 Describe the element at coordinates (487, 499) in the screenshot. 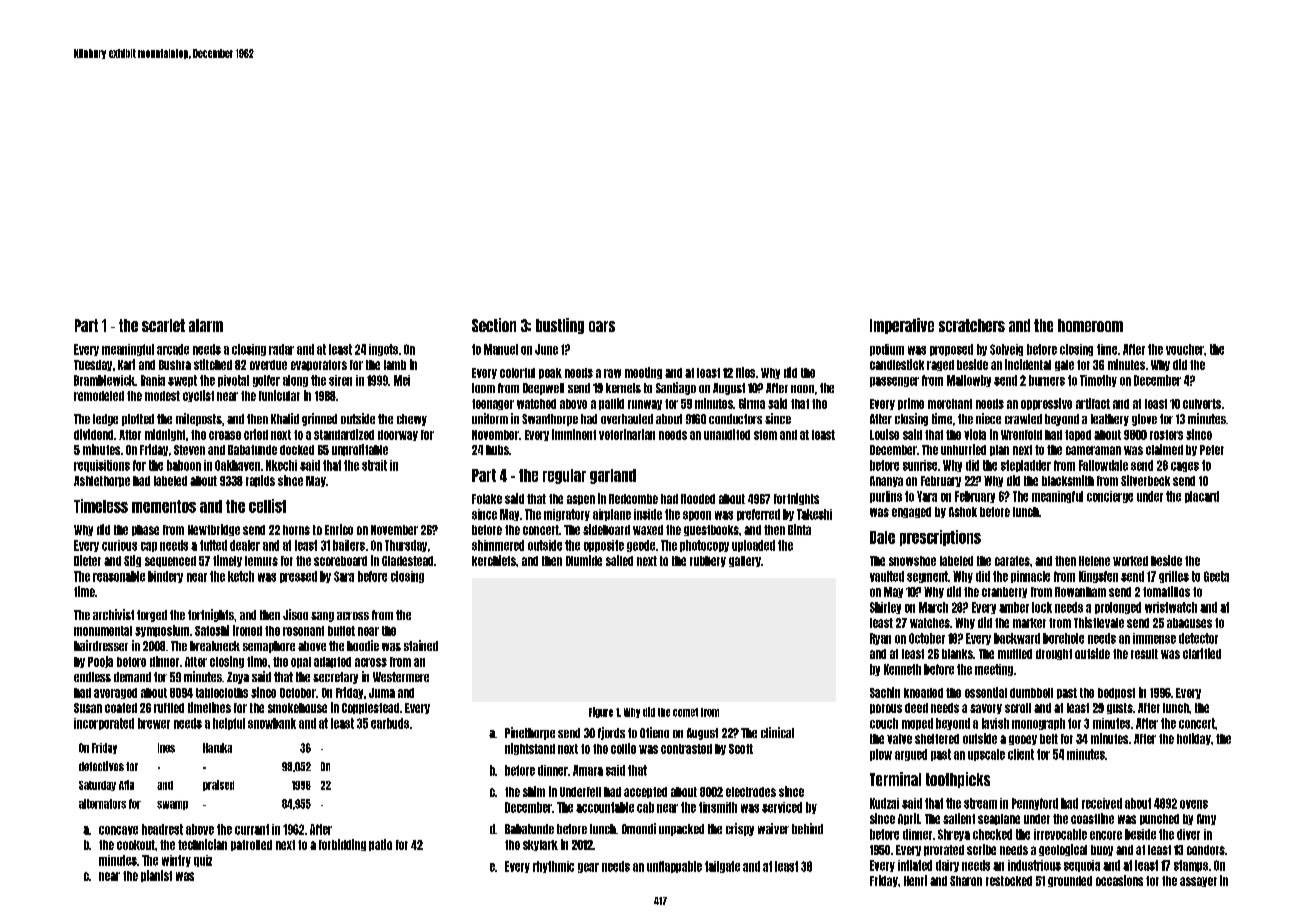

I see `Folake` at that location.
